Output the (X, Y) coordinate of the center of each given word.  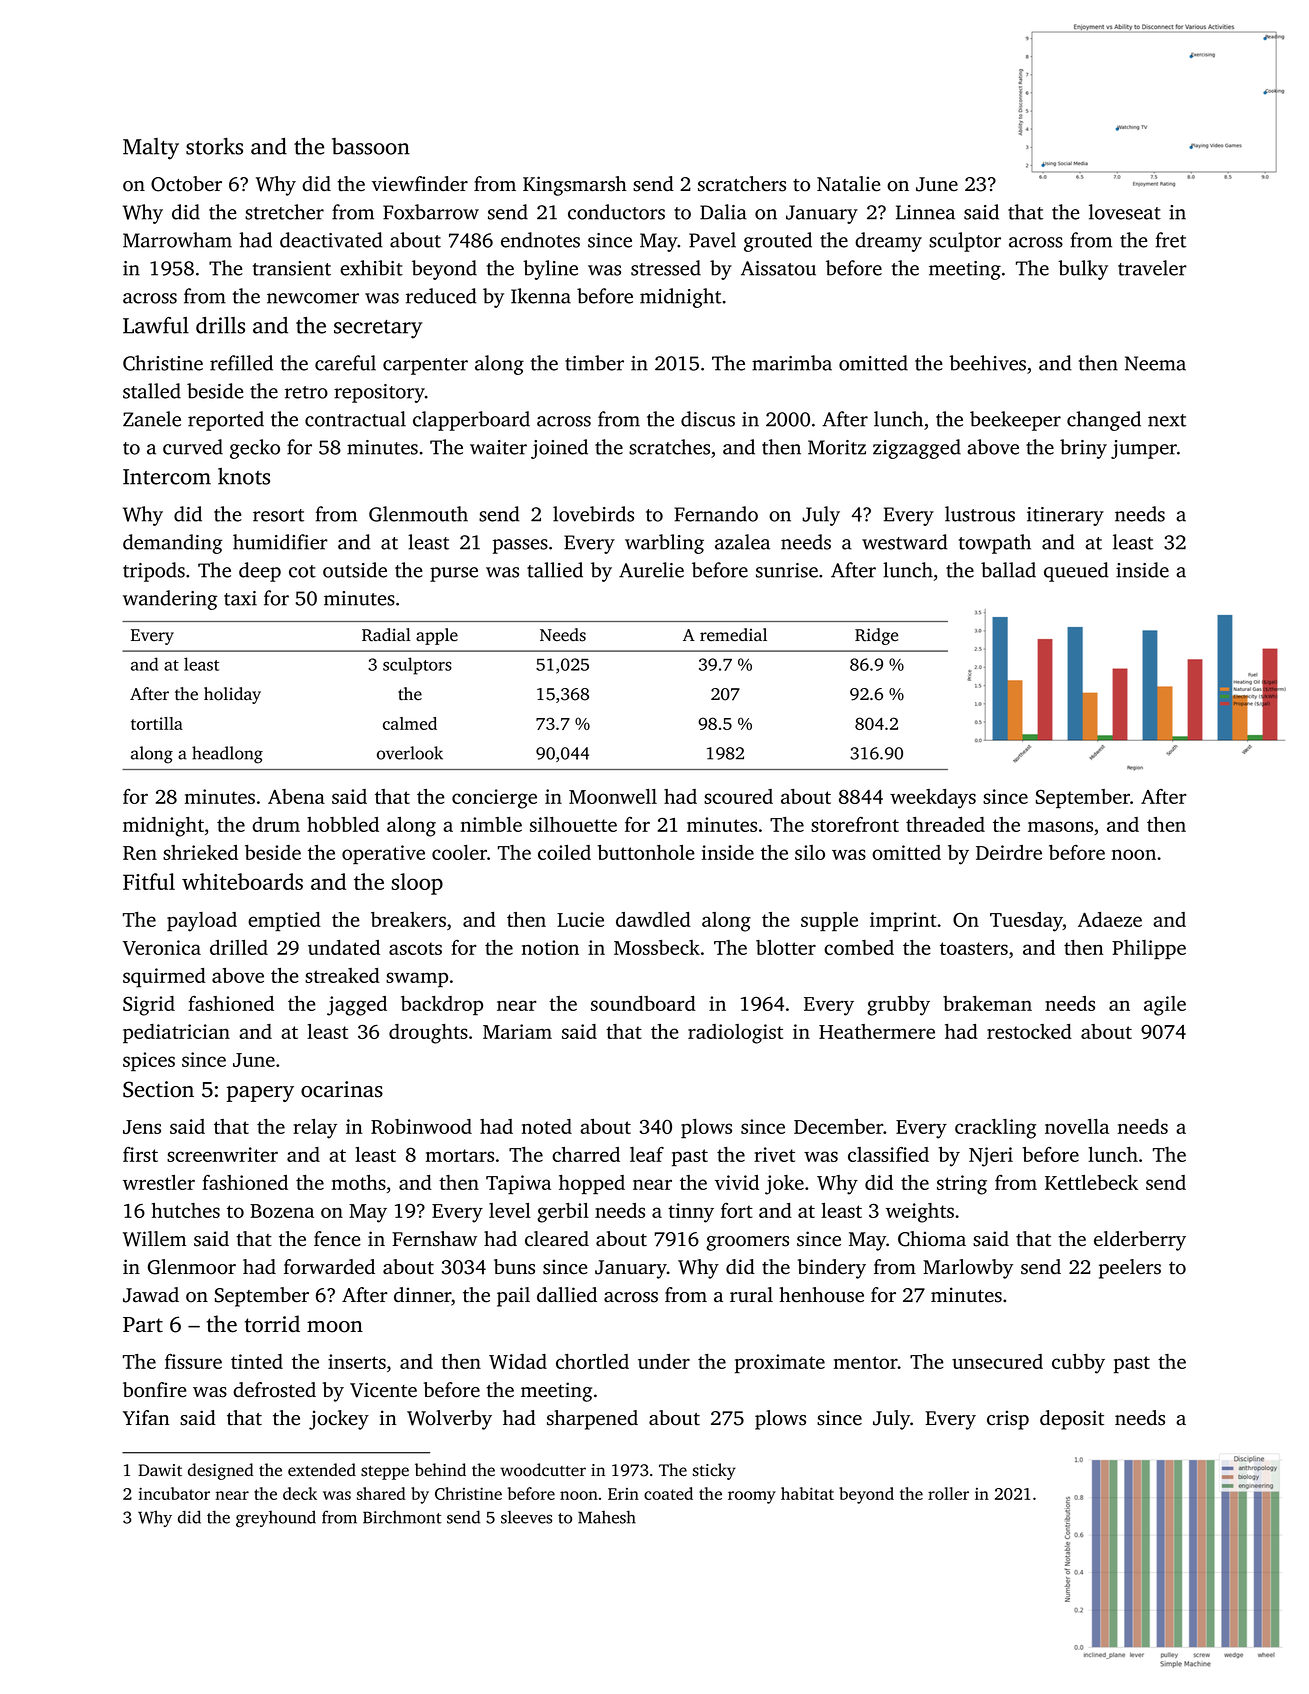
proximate (780, 1364)
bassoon (371, 146)
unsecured (997, 1361)
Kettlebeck (1091, 1182)
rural (751, 1294)
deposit (1072, 1420)
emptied (284, 922)
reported (226, 421)
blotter (786, 947)
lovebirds (593, 514)
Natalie (849, 184)
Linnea (925, 212)
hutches (186, 1210)
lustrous (980, 514)
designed (221, 1471)
